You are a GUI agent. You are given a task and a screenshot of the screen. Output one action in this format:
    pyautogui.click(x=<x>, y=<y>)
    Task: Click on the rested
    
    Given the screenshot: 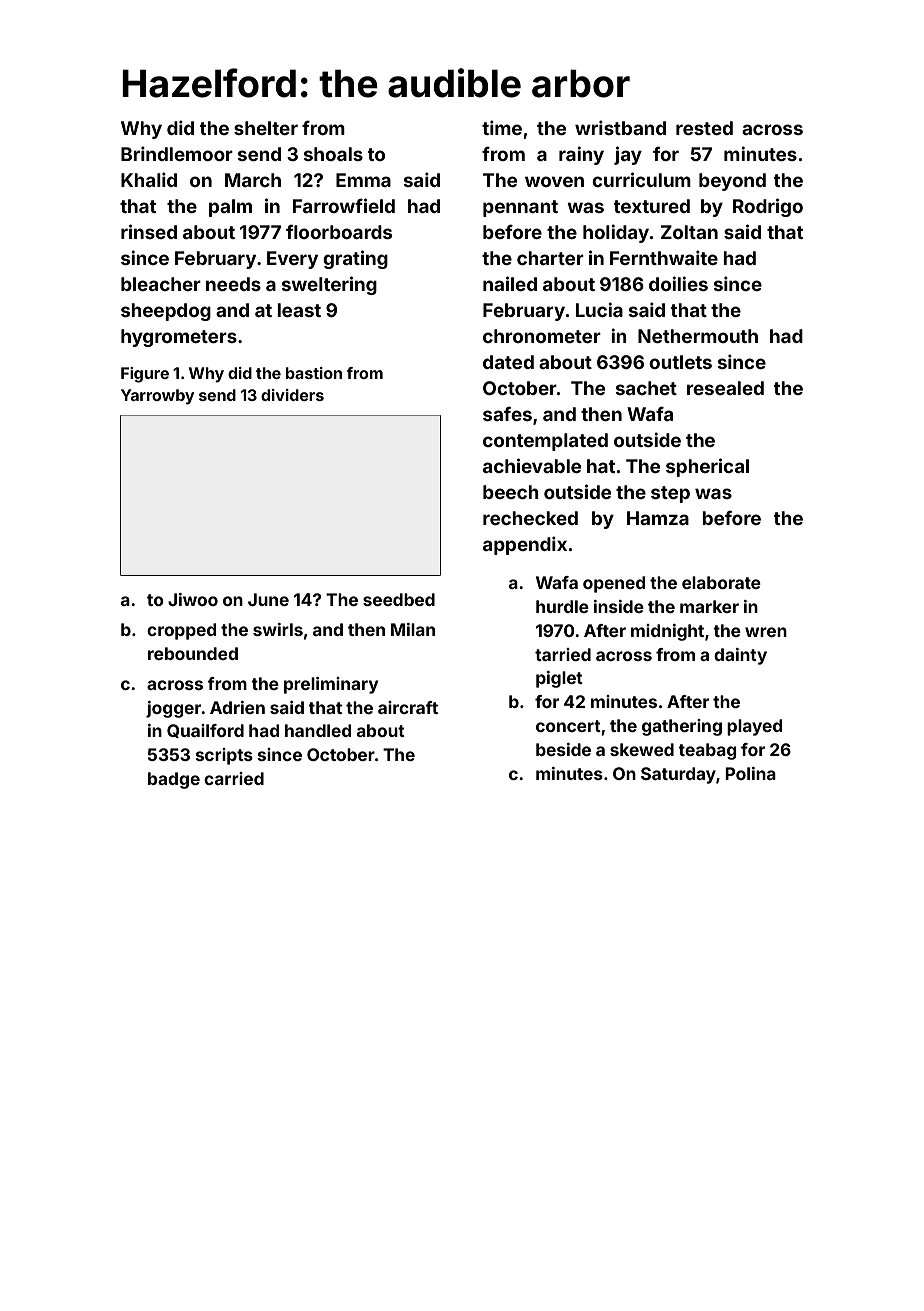 What is the action you would take?
    pyautogui.click(x=704, y=128)
